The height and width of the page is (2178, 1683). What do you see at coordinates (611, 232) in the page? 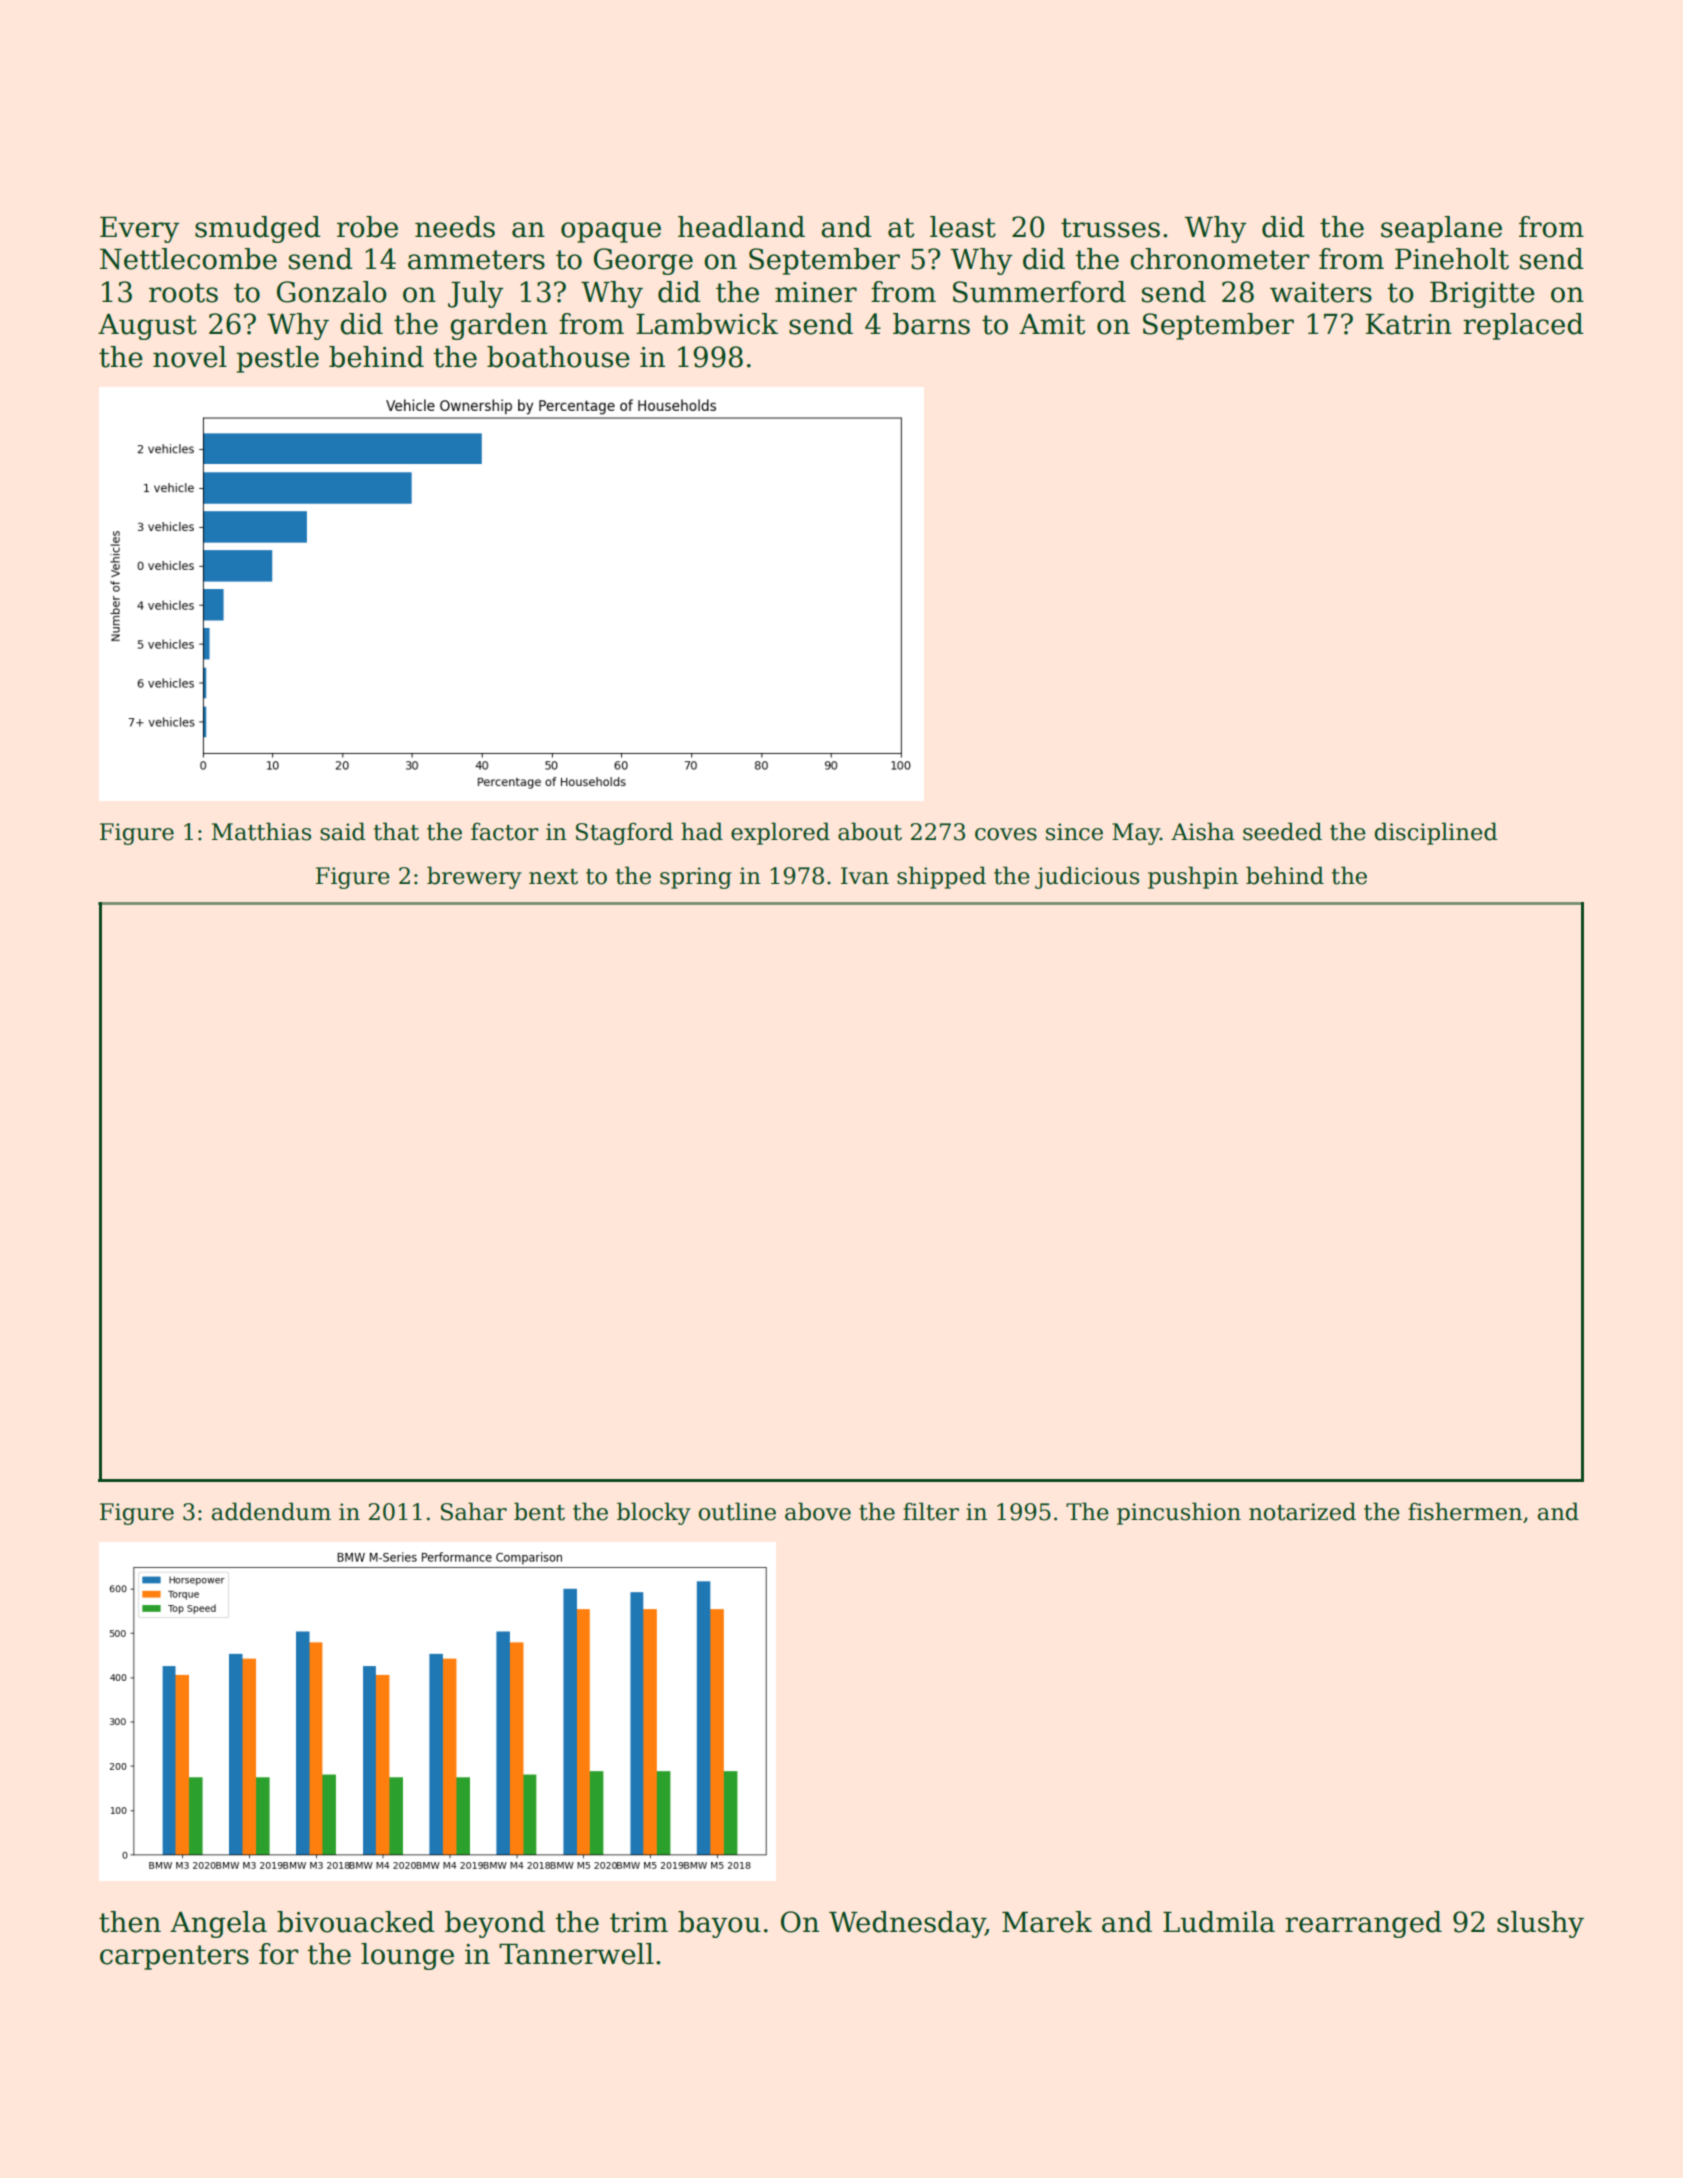
I see `opaque` at bounding box center [611, 232].
